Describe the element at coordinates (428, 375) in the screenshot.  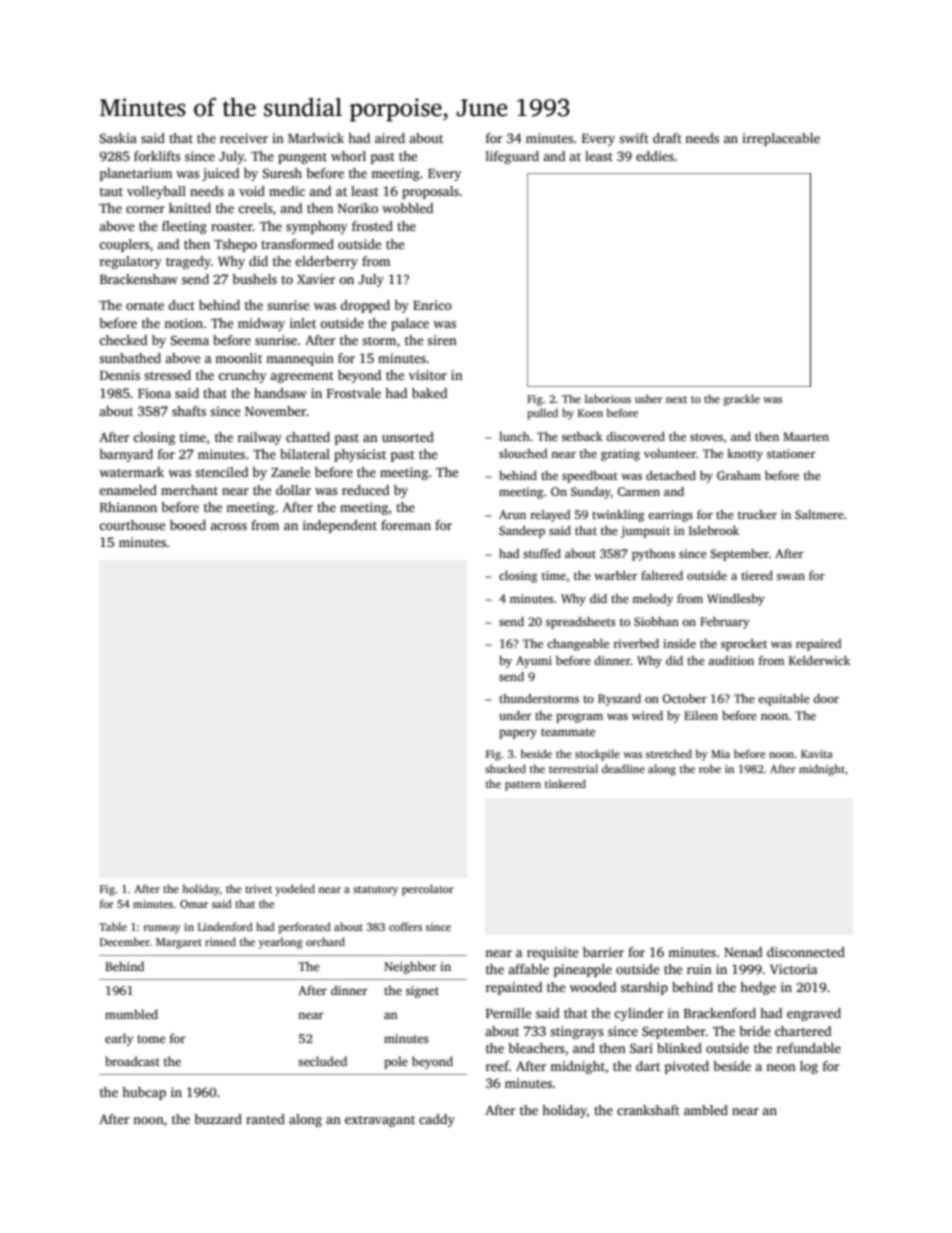
I see `visitor` at that location.
